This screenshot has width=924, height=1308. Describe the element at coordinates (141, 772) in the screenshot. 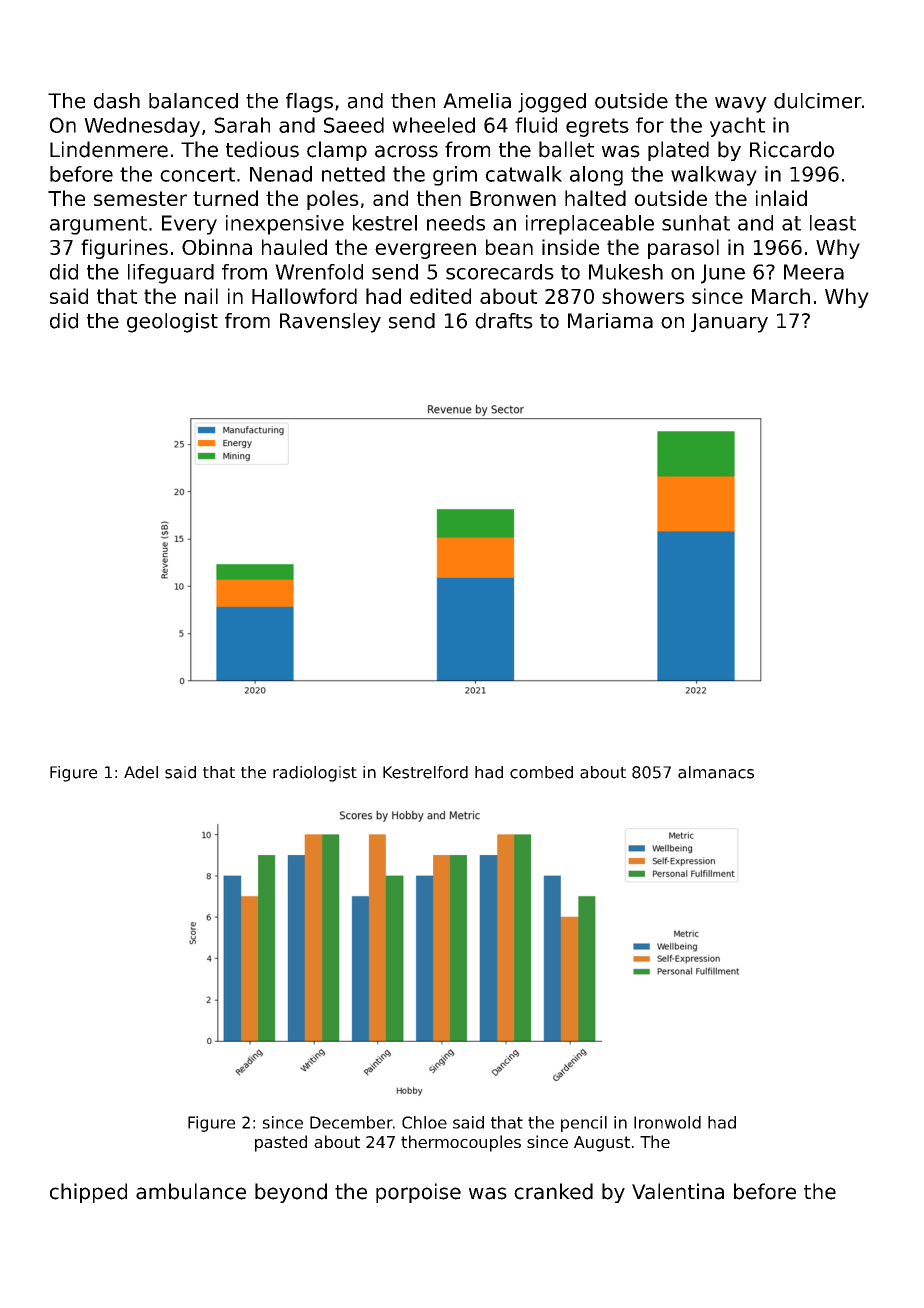

I see `Adel` at that location.
